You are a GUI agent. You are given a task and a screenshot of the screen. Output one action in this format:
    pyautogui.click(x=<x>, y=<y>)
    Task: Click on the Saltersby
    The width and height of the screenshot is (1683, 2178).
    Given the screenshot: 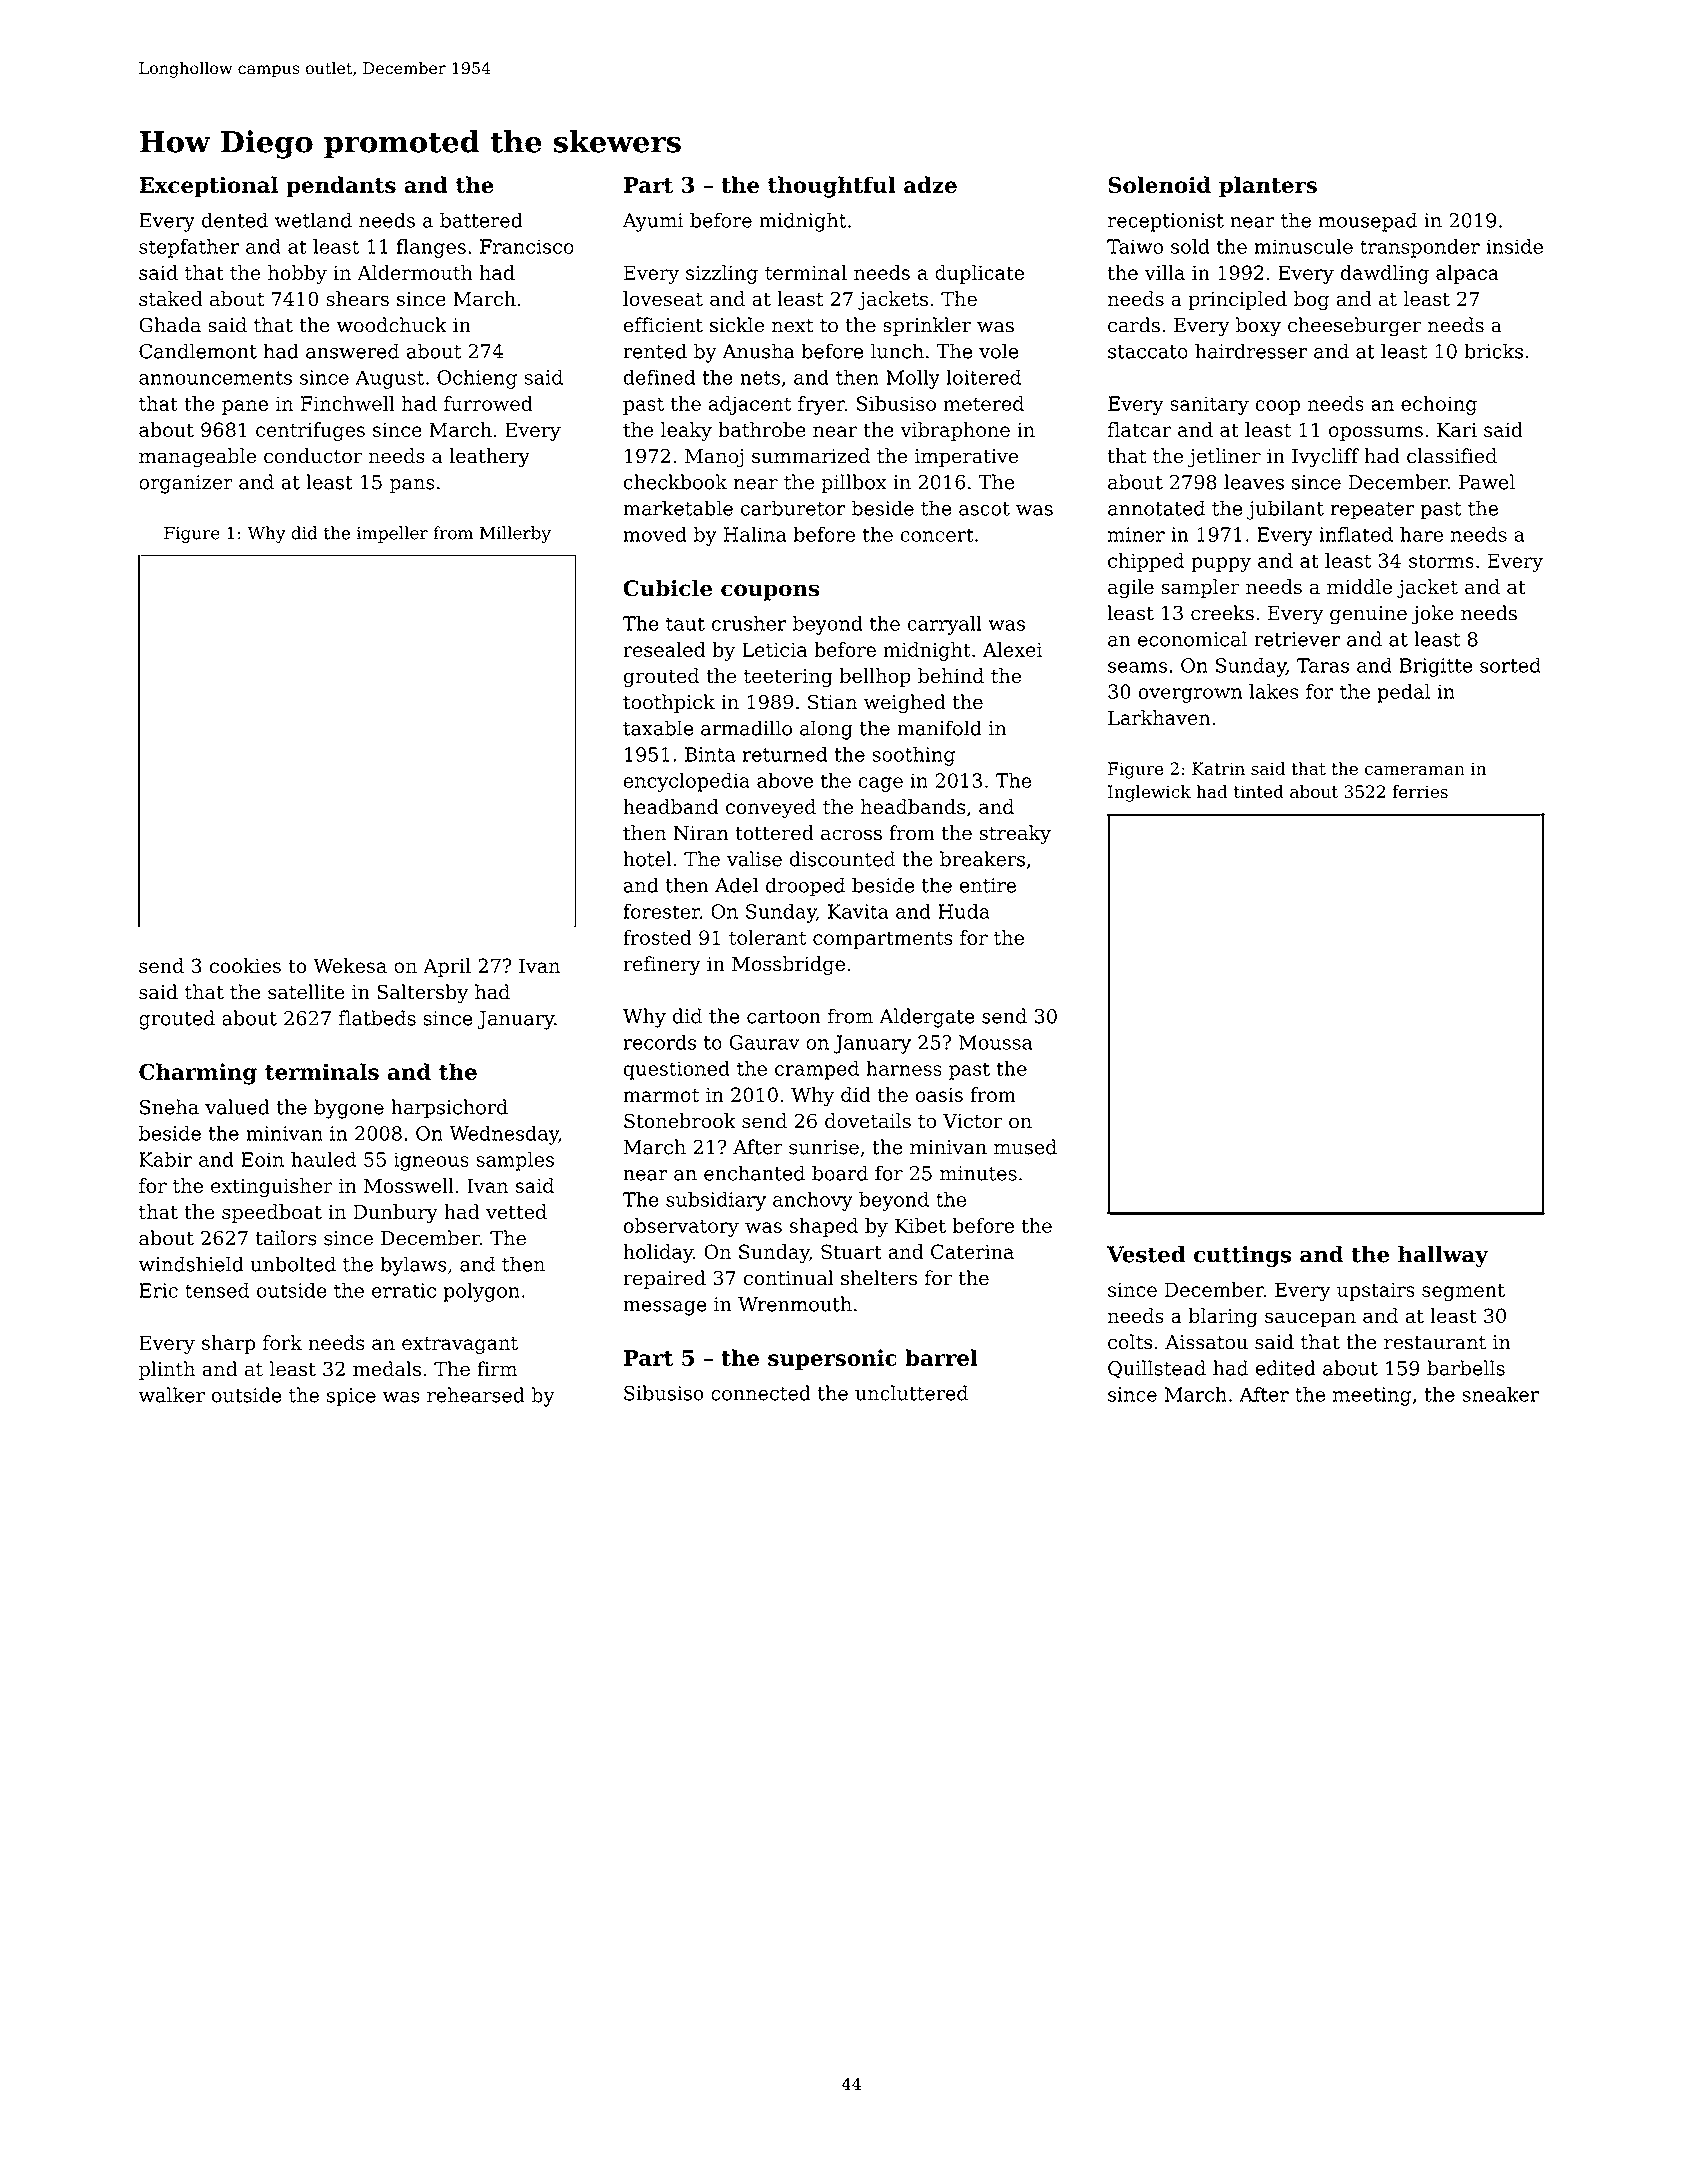 What is the action you would take?
    pyautogui.click(x=422, y=994)
